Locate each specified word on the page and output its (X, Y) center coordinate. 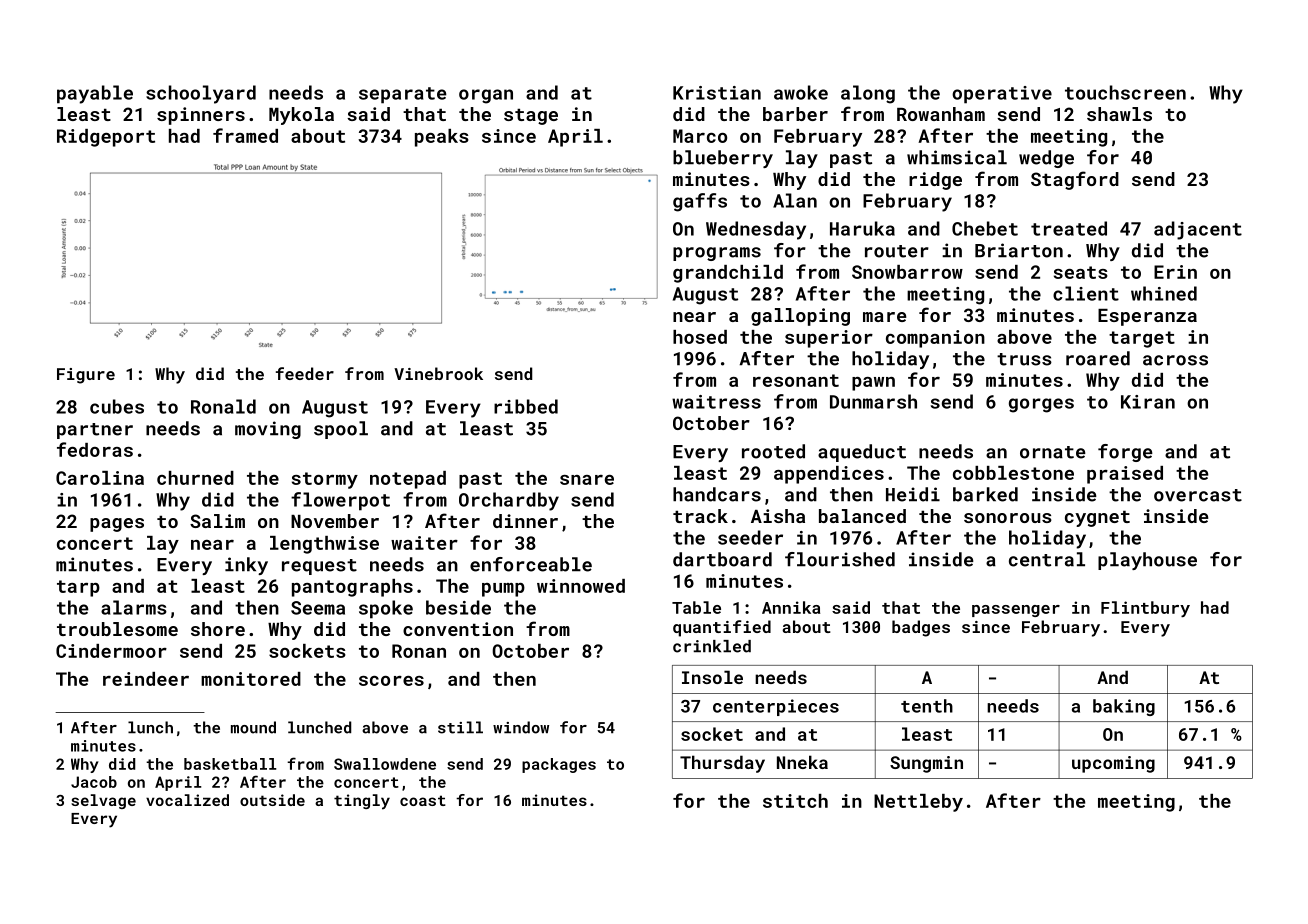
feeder (305, 373)
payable (95, 94)
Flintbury (1145, 609)
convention (458, 629)
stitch (795, 801)
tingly (362, 802)
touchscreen (1125, 92)
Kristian (717, 93)
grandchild (728, 274)
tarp (78, 588)
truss (1024, 359)
